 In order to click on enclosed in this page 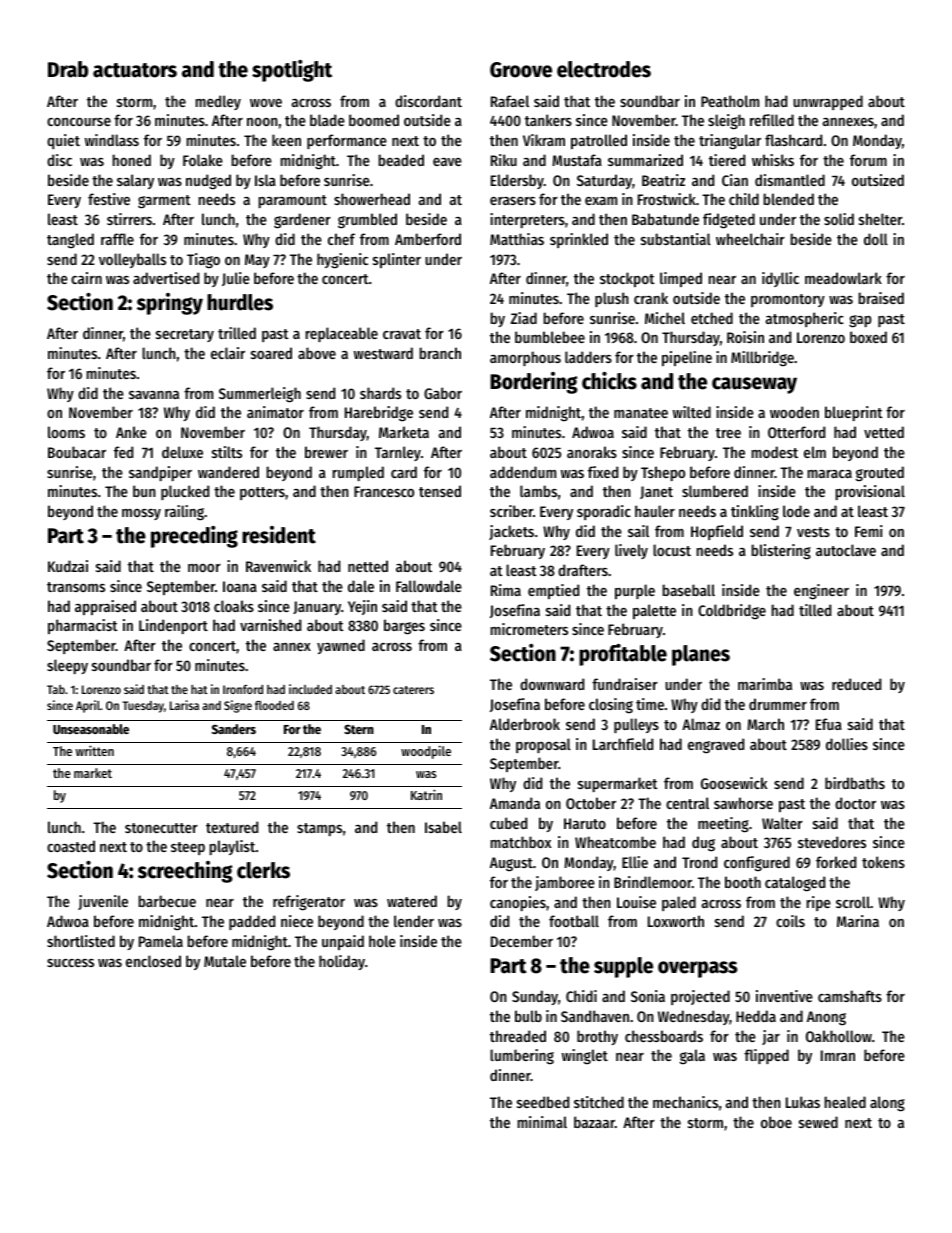, I will do `click(153, 961)`.
